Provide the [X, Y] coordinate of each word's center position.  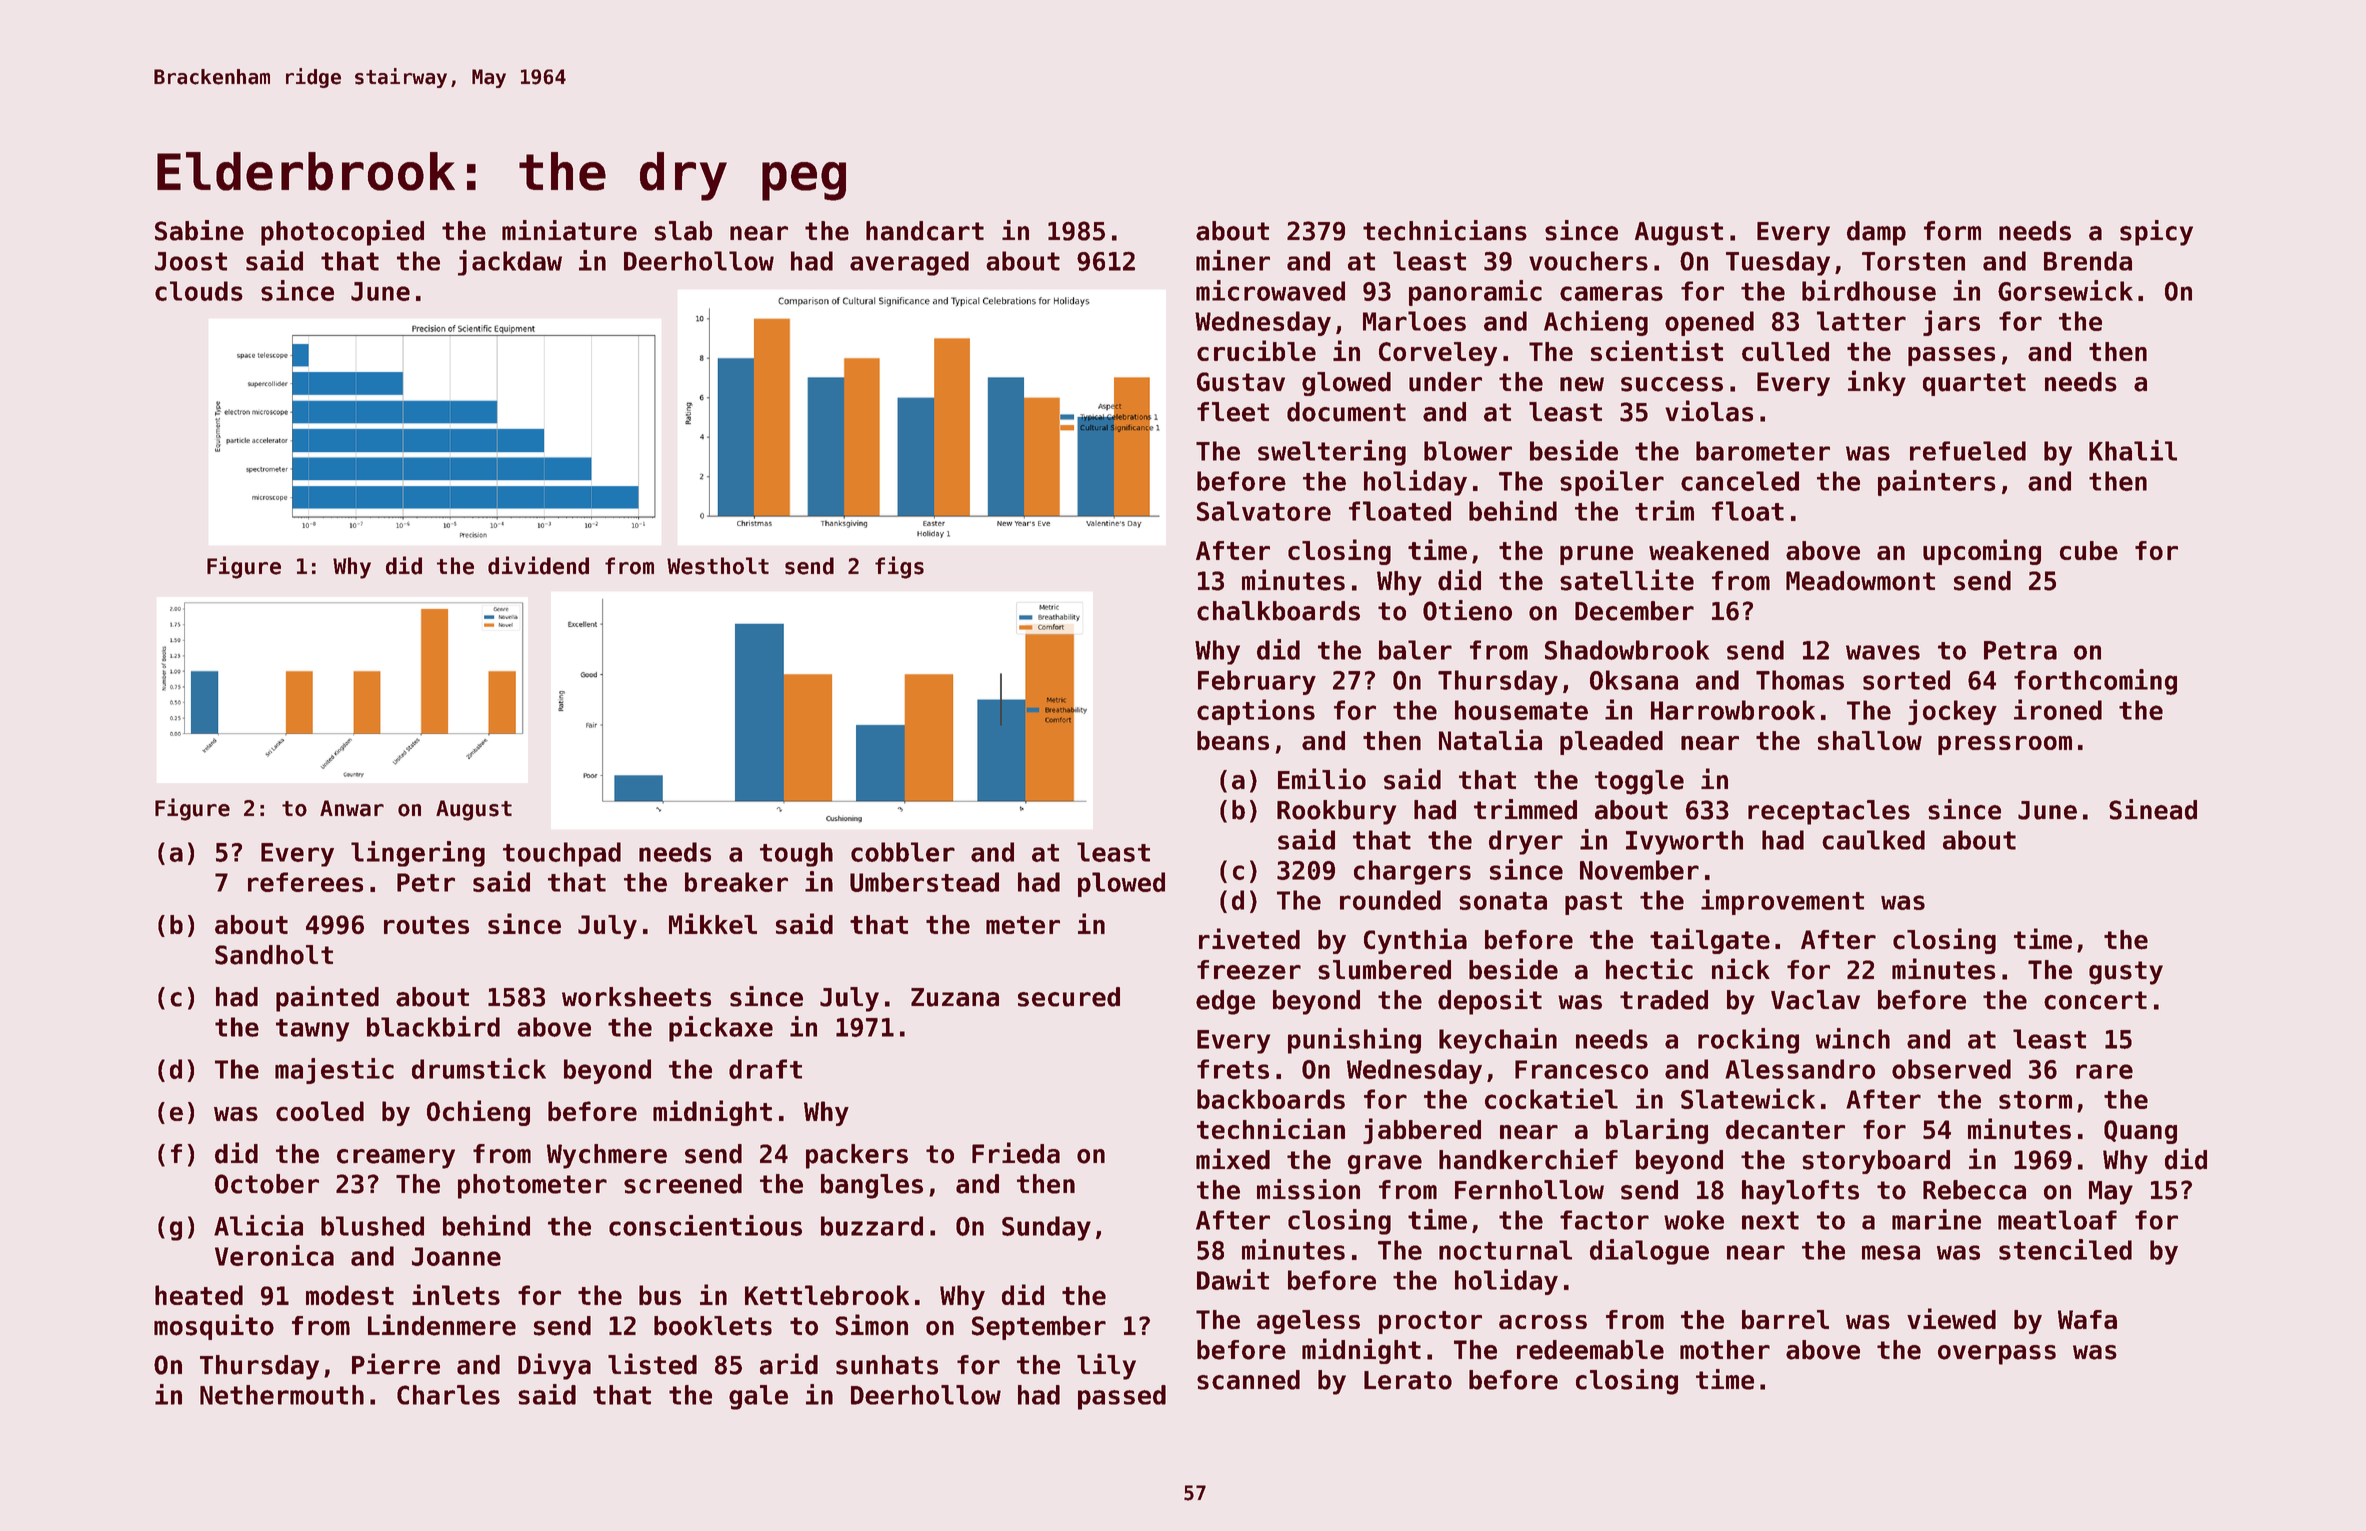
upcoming [1982, 552]
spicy [2156, 233]
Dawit [1233, 1279]
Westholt [718, 566]
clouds [199, 291]
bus [660, 1295]
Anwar [352, 808]
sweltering [1332, 453]
